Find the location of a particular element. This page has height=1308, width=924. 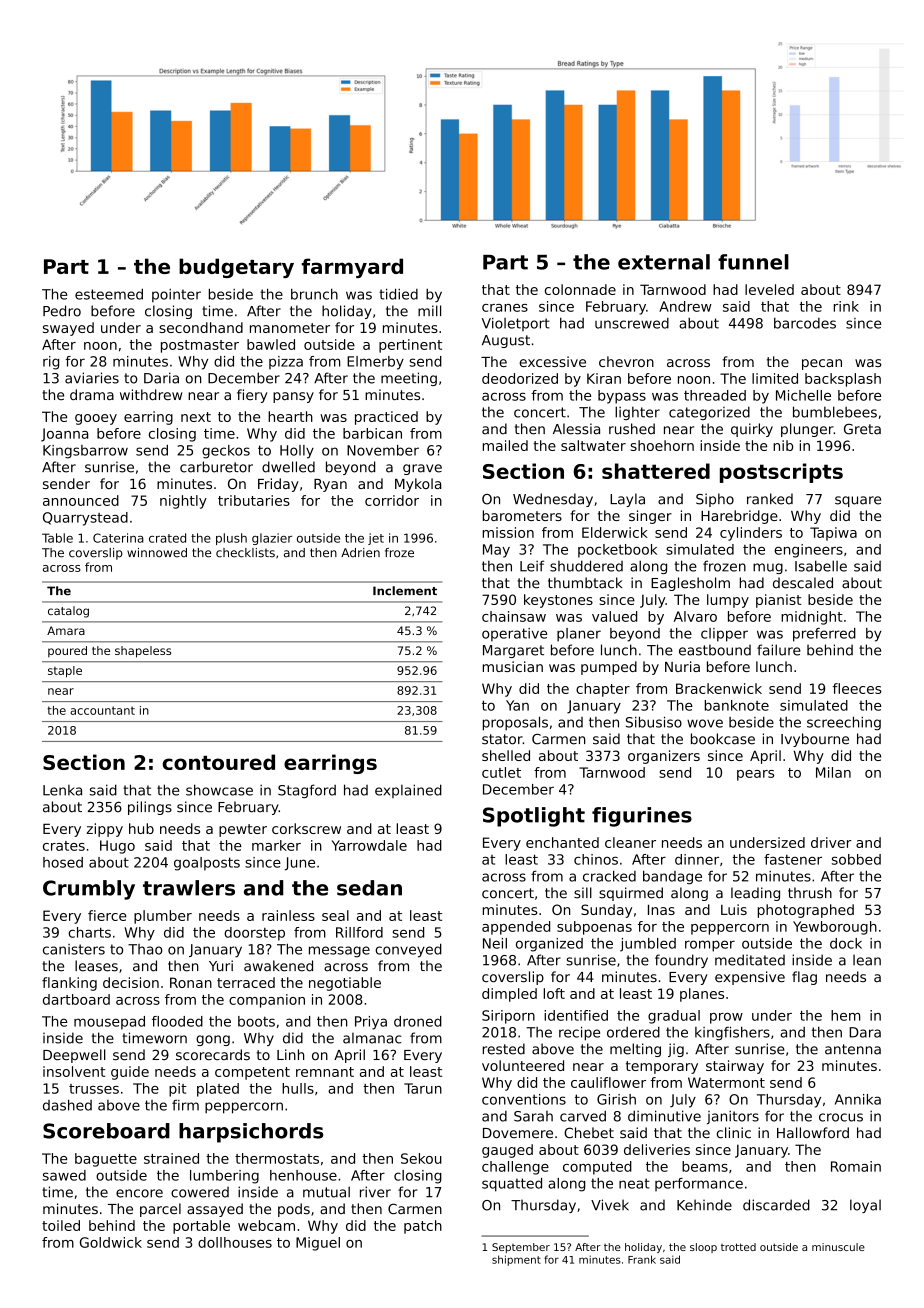

toiled is located at coordinates (61, 1225).
